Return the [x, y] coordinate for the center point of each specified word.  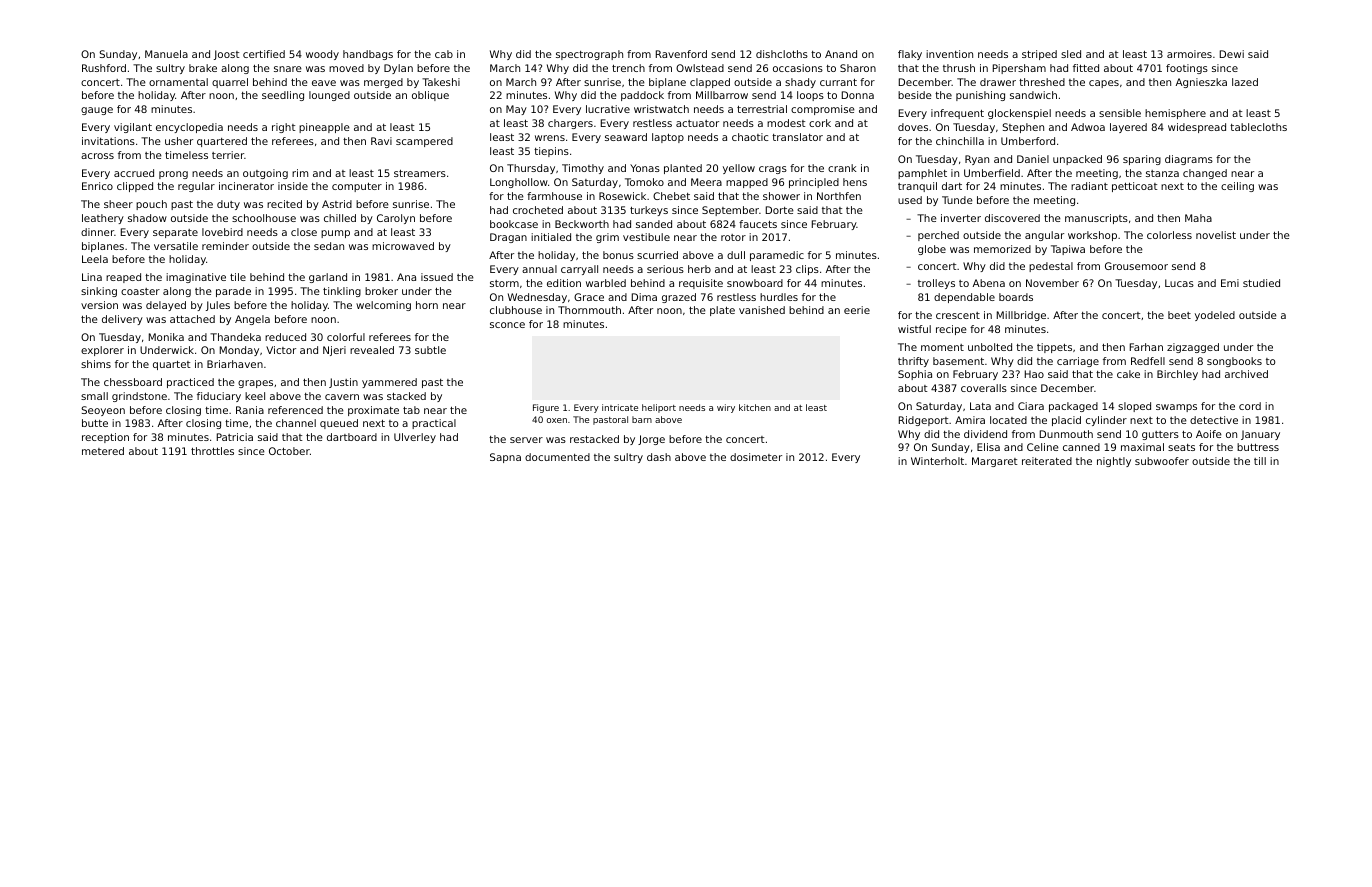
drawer [998, 82]
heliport [659, 408]
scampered [424, 142]
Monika [166, 337]
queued [339, 424]
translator [797, 137]
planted [683, 169]
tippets [1054, 348]
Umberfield [992, 173]
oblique [430, 96]
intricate [620, 407]
